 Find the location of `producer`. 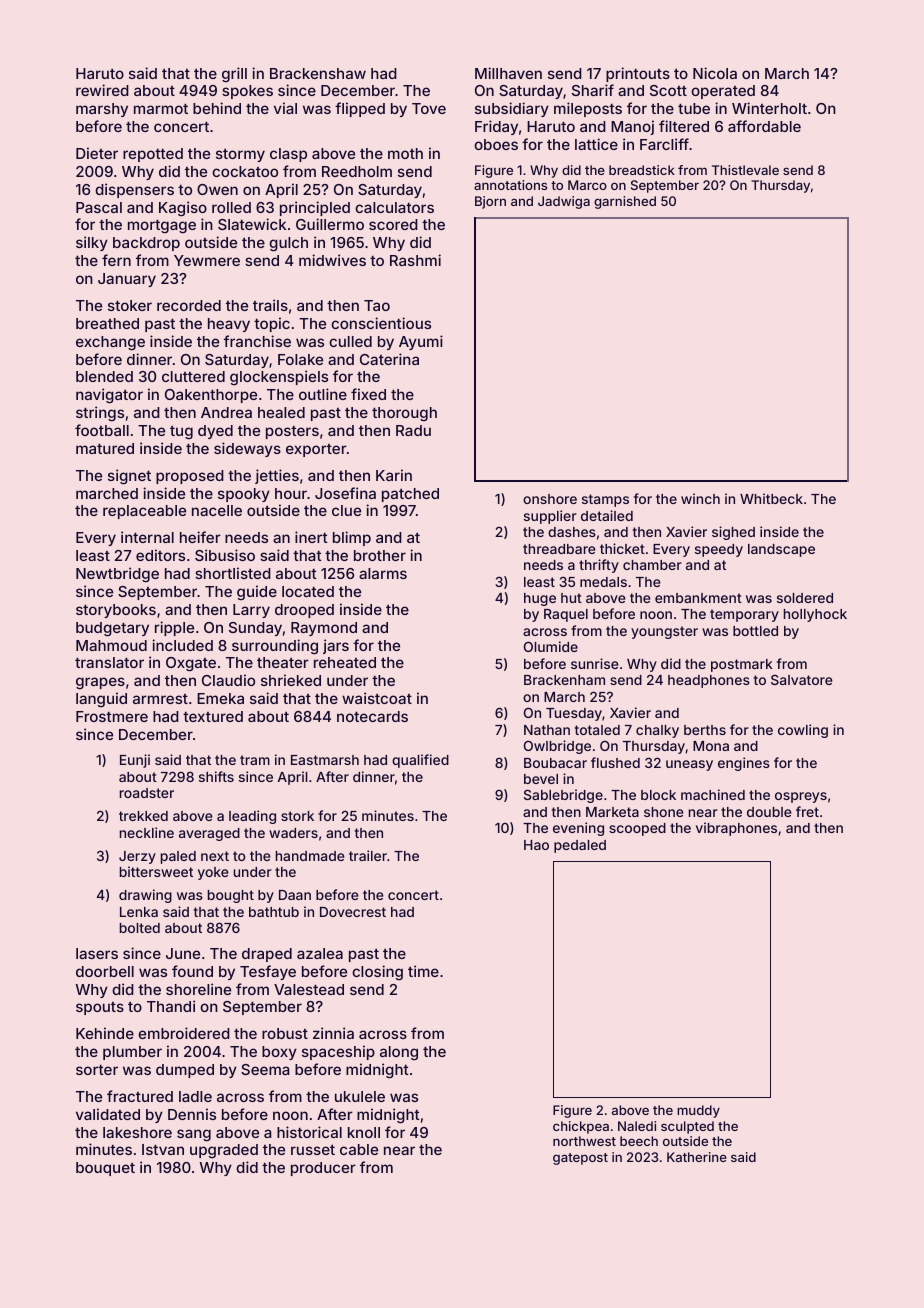

producer is located at coordinates (323, 1169).
